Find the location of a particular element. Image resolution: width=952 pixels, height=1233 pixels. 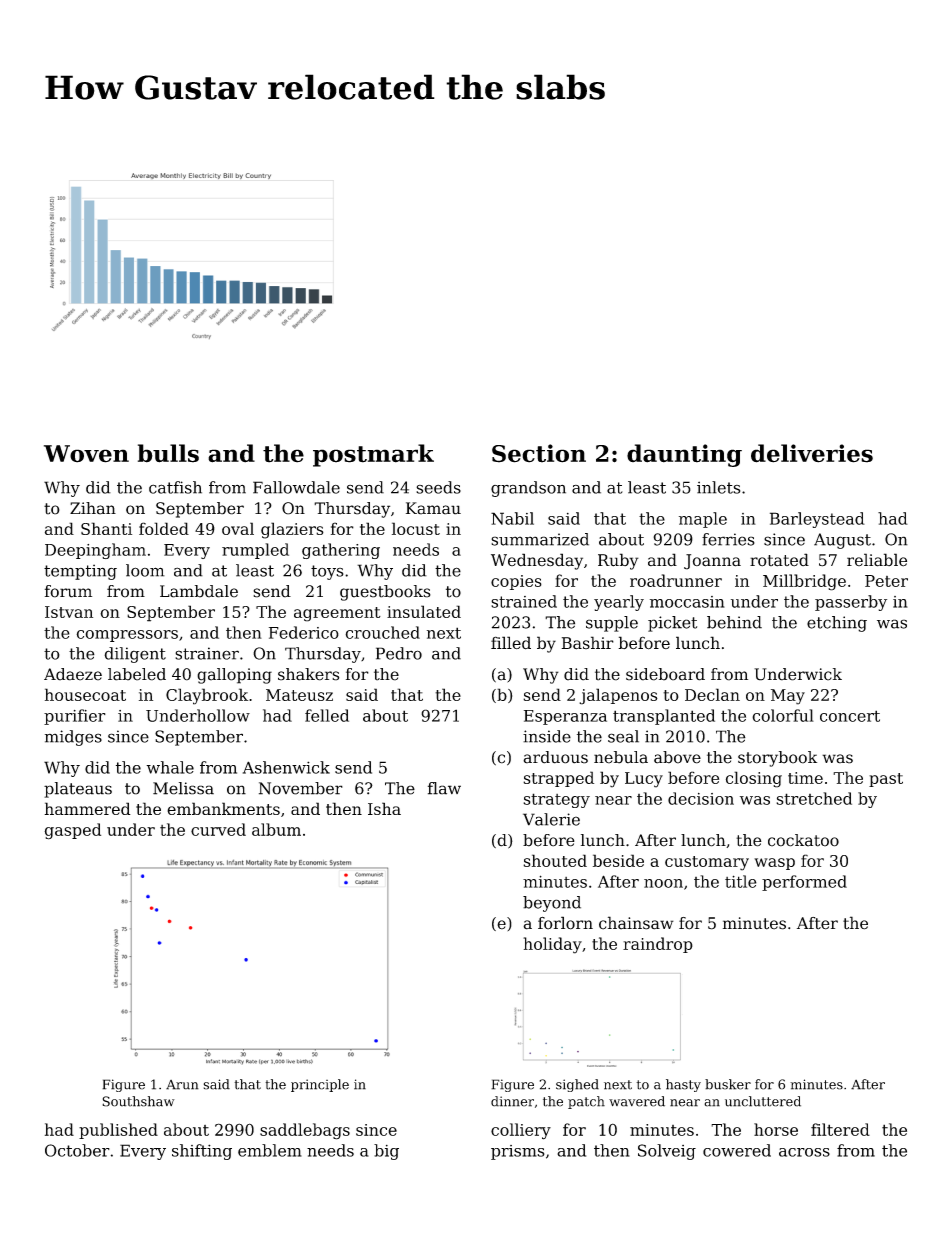

inlets is located at coordinates (718, 487).
